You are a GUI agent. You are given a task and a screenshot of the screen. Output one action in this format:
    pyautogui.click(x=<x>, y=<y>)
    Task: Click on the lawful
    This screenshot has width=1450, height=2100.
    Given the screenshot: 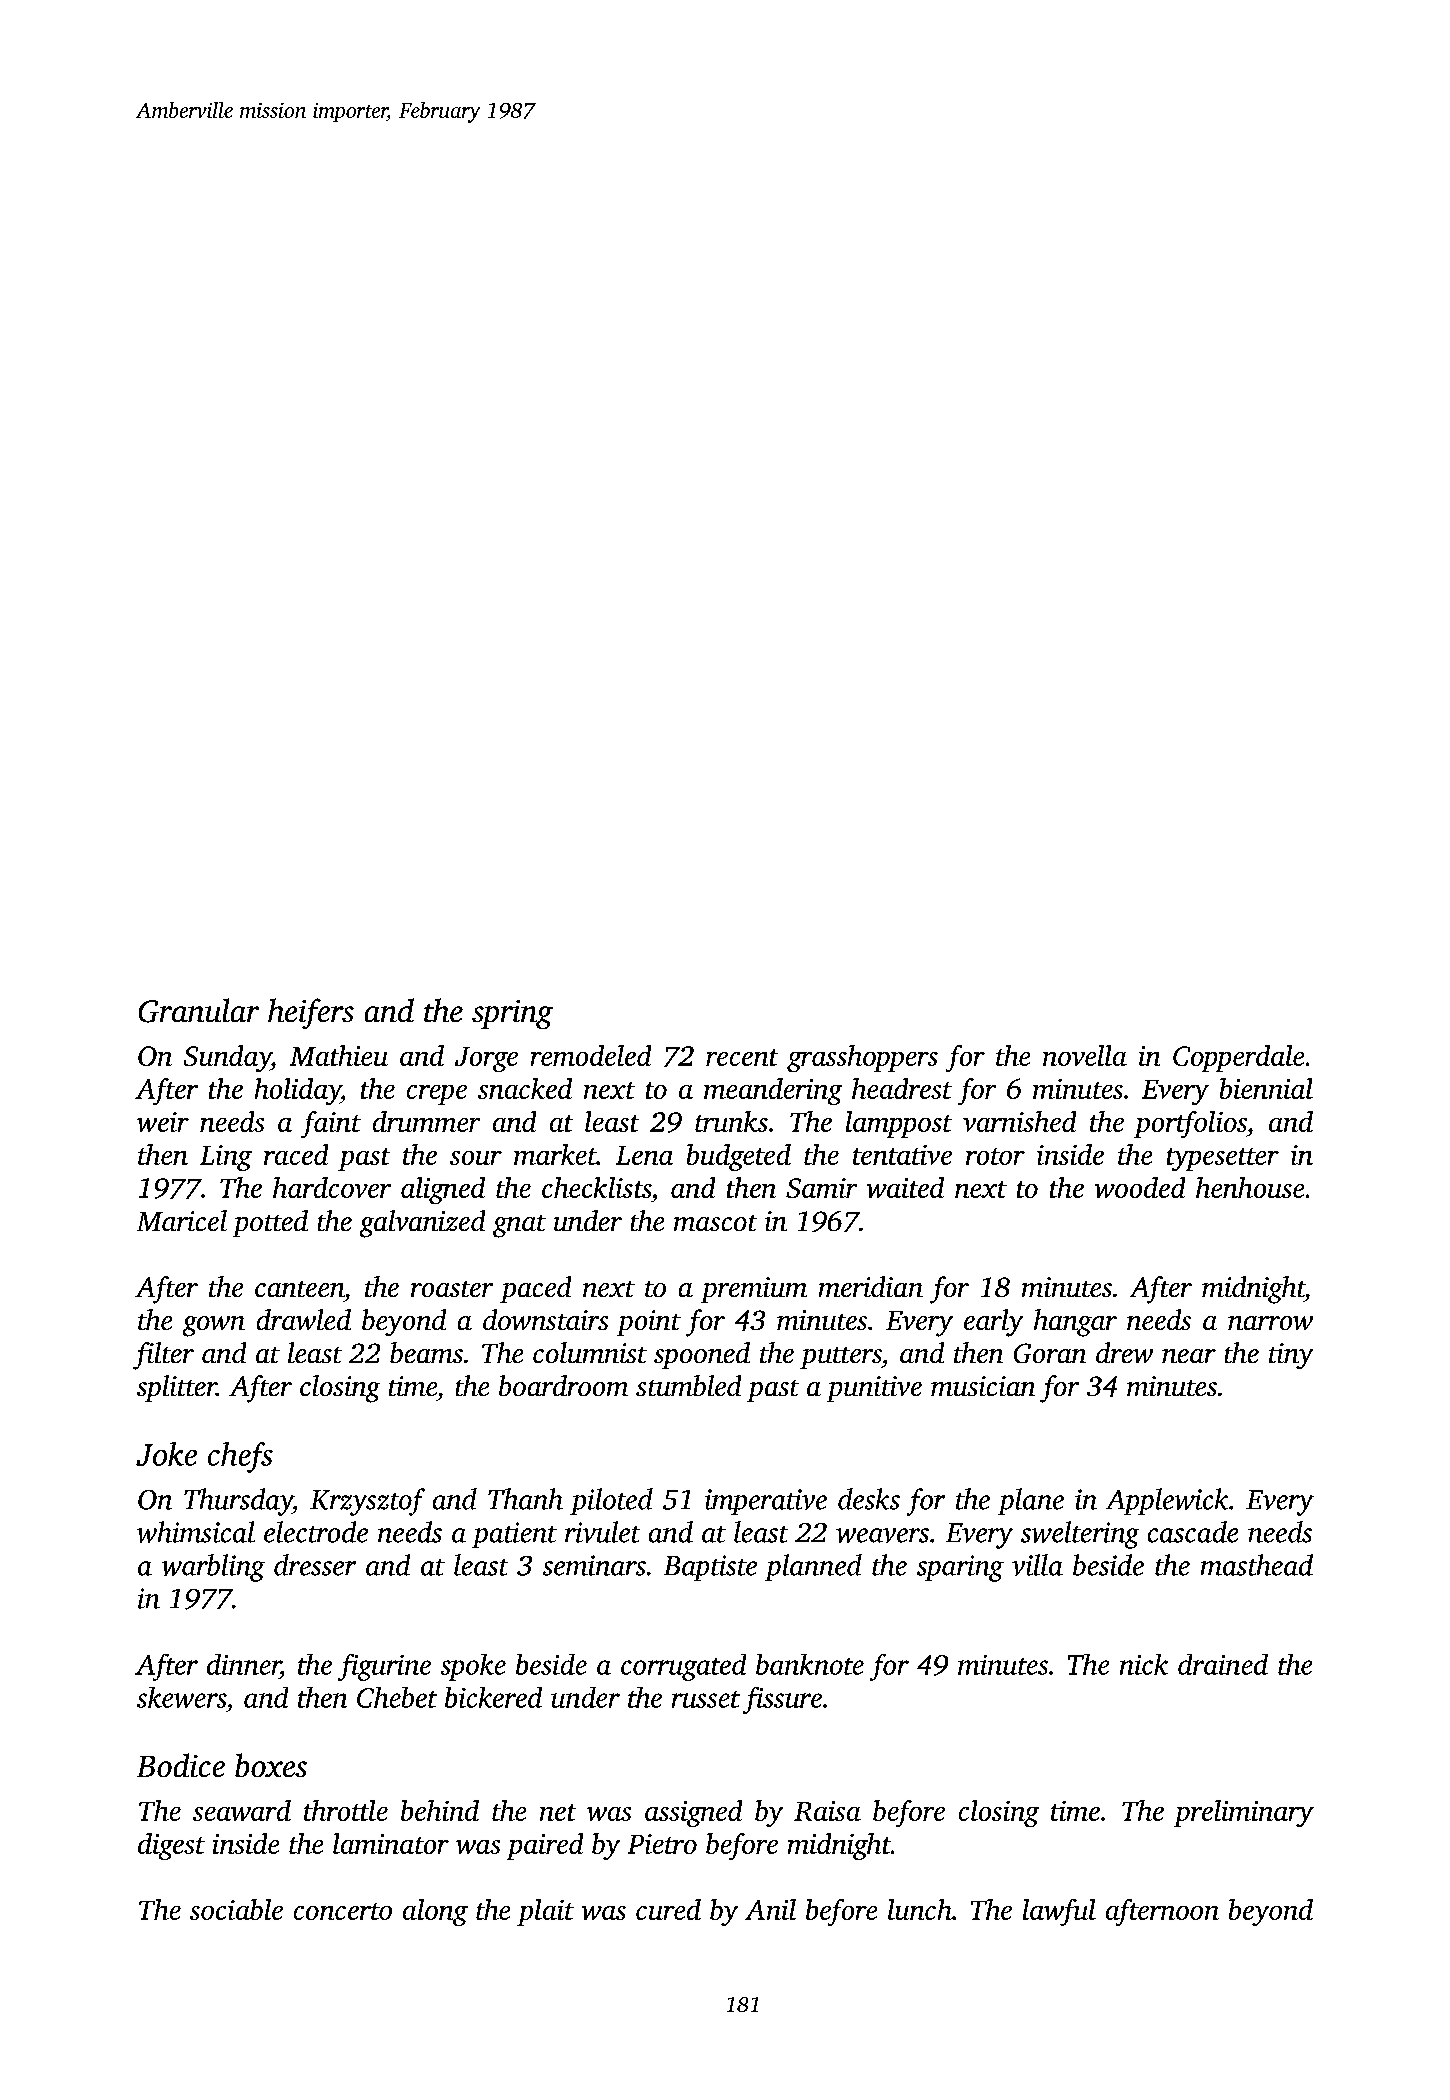 What is the action you would take?
    pyautogui.click(x=1059, y=1912)
